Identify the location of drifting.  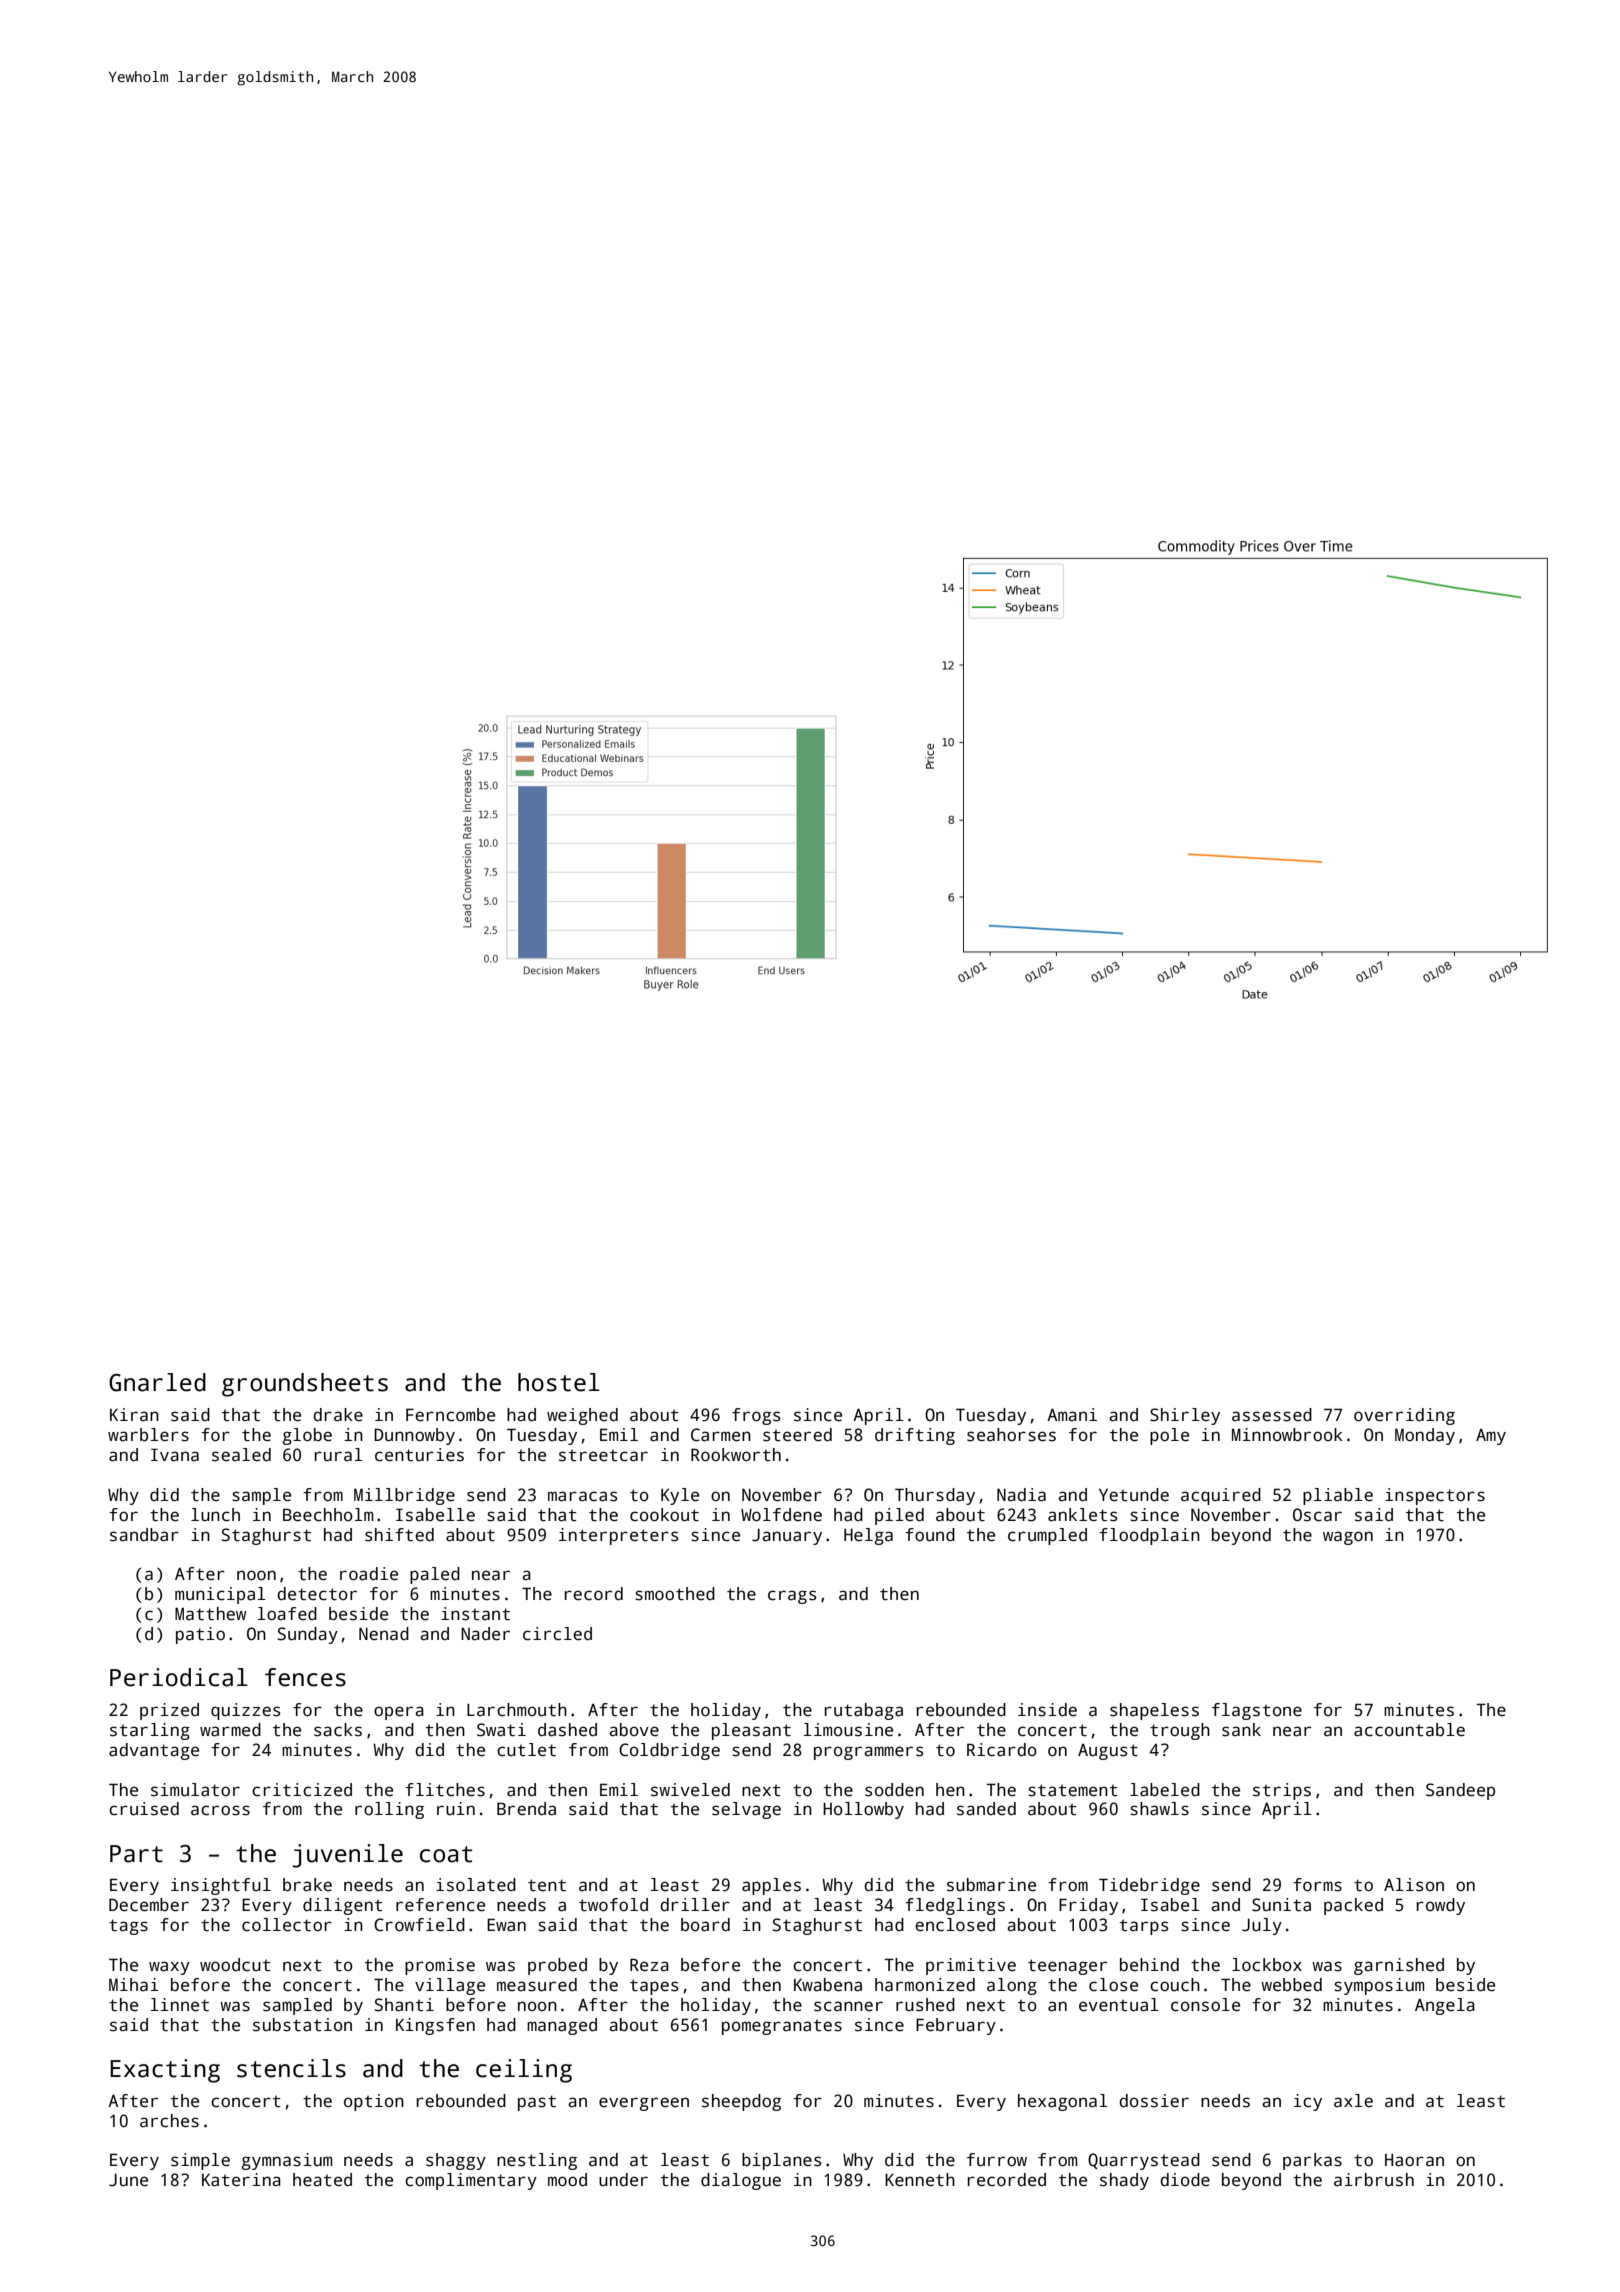
(915, 1436).
